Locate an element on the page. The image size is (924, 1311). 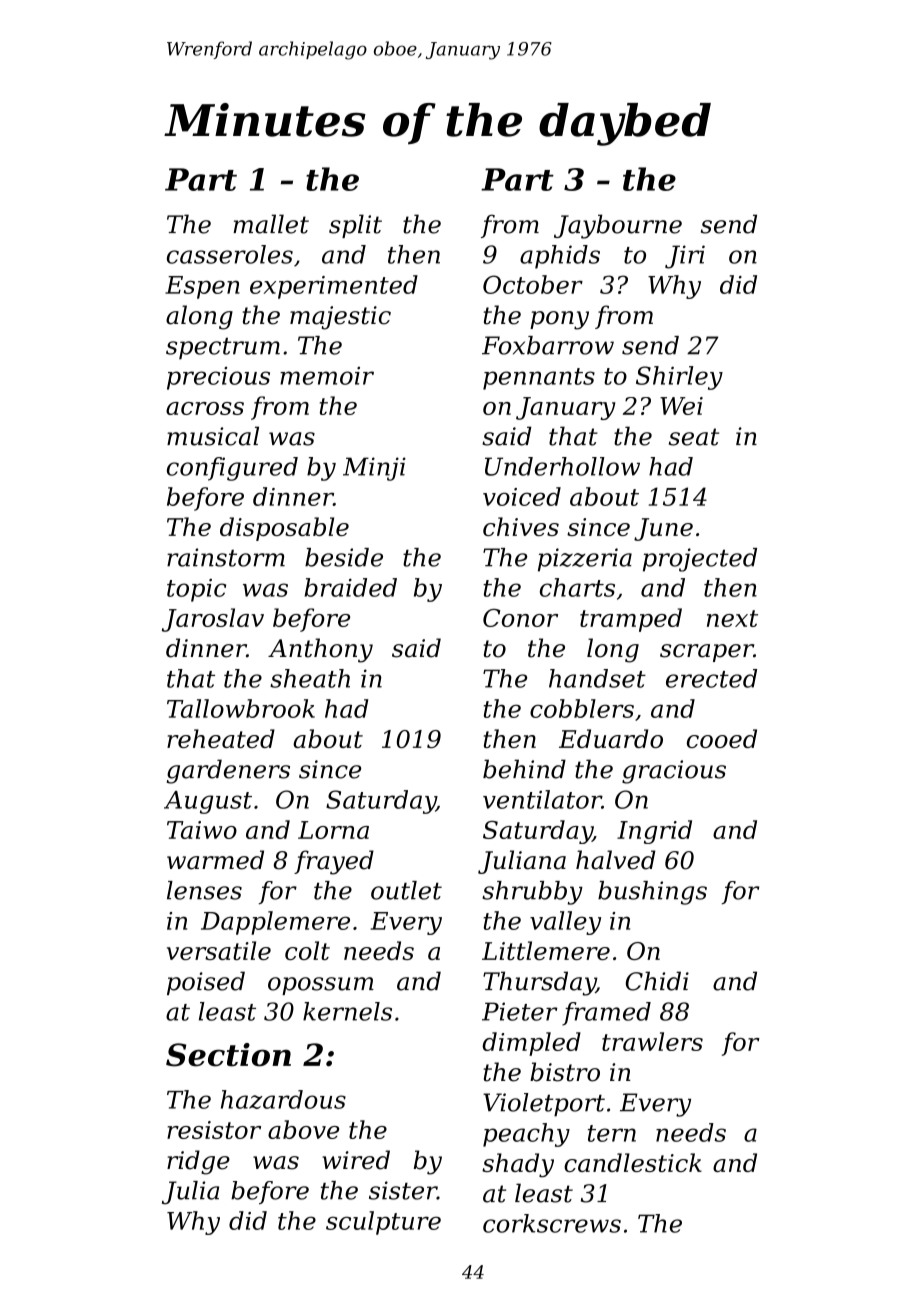
majestic is located at coordinates (340, 318).
